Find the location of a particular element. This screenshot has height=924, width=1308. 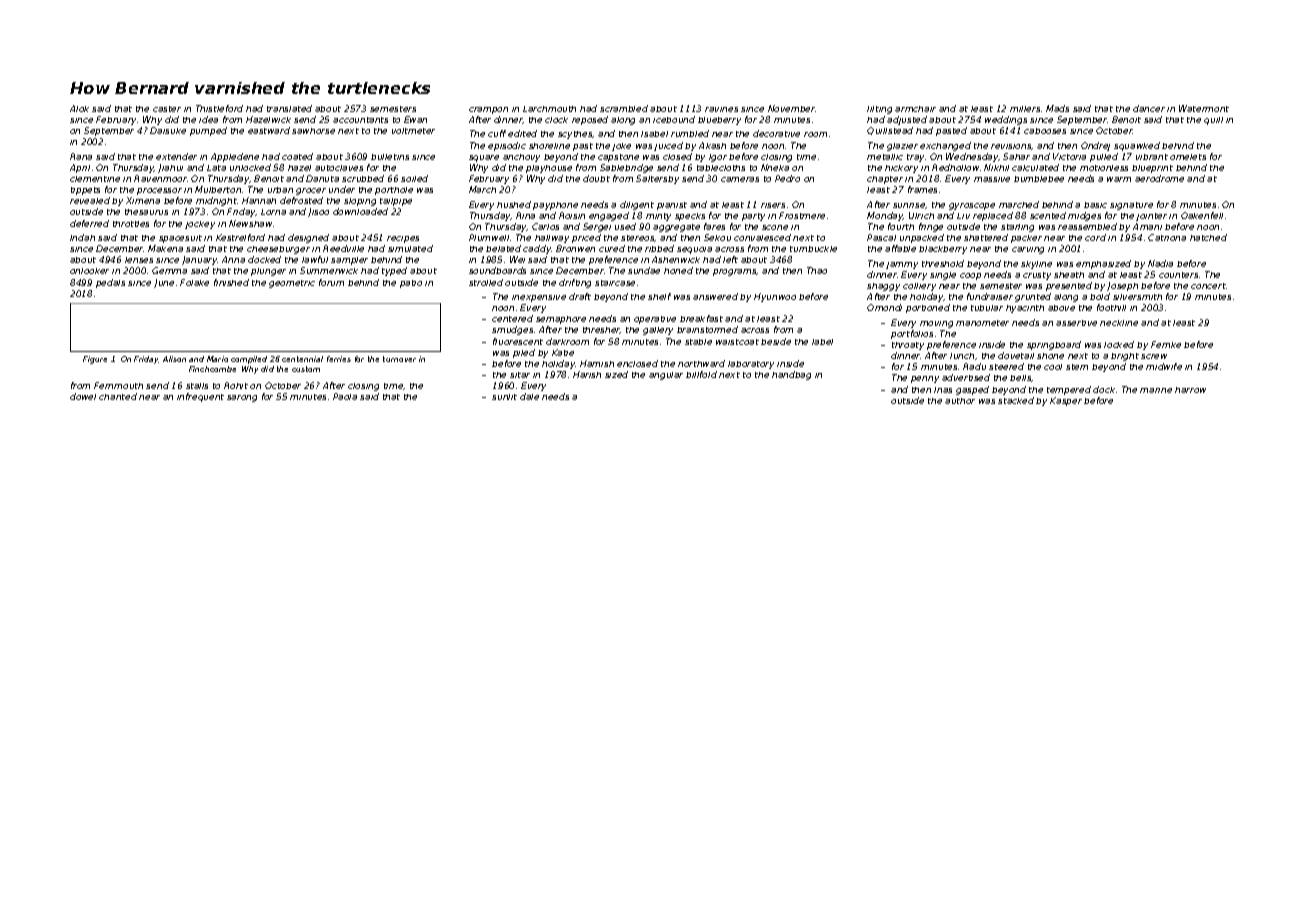

Watermont is located at coordinates (1204, 108).
